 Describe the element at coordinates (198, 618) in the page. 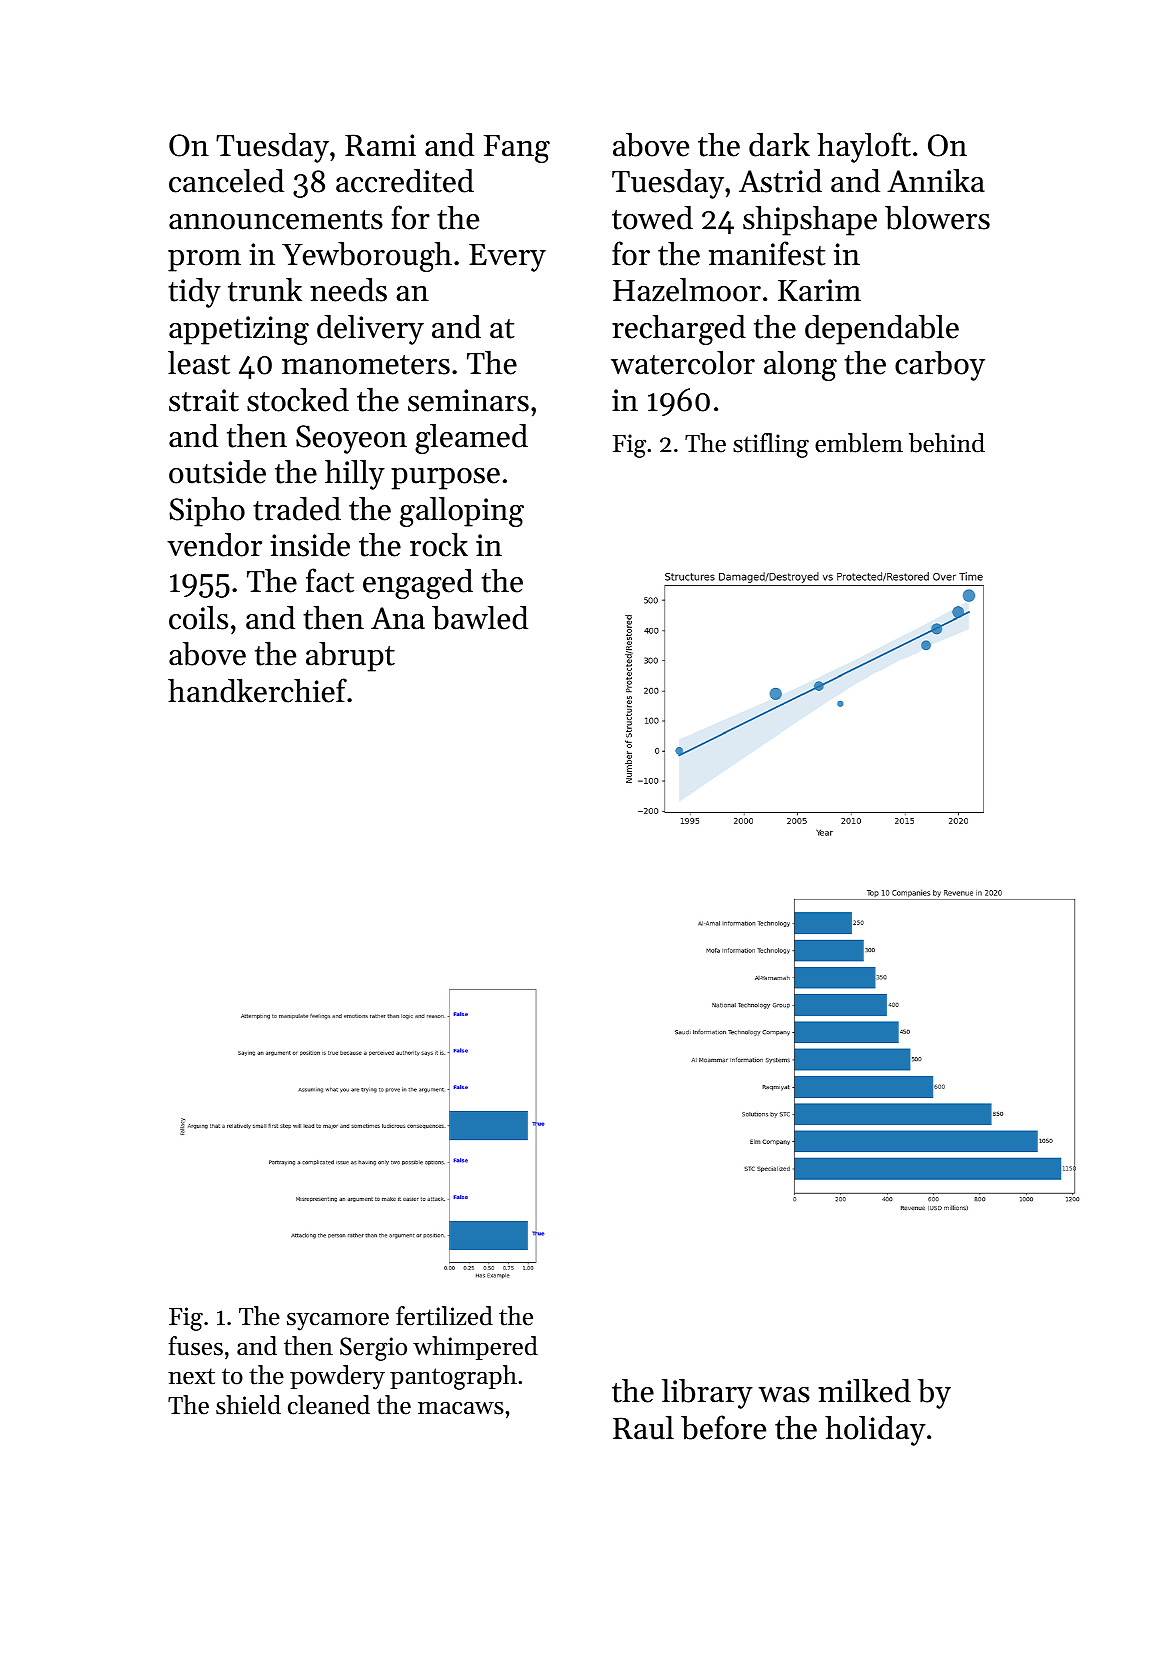

I see `coils` at that location.
